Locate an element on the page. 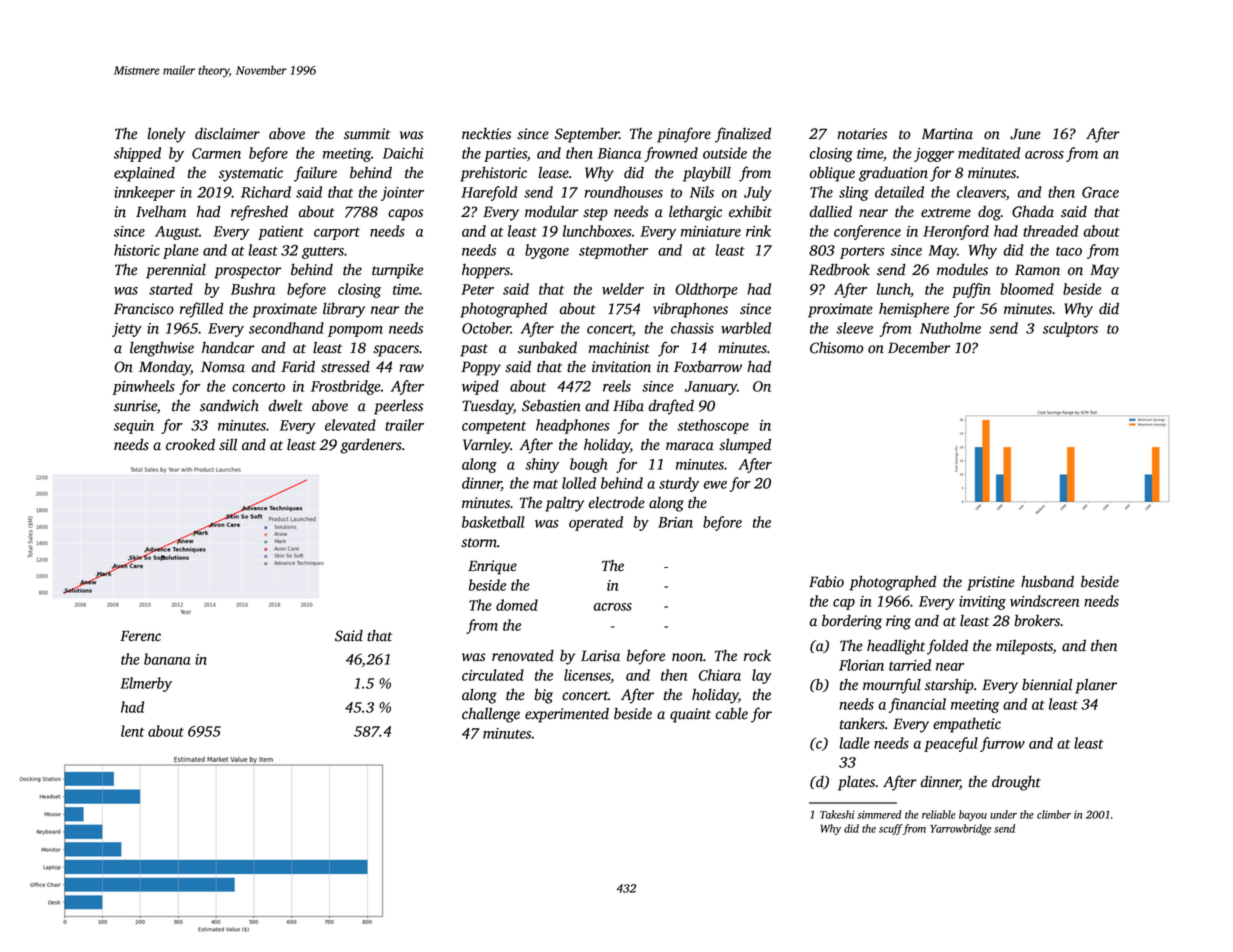  pinafore is located at coordinates (684, 135).
